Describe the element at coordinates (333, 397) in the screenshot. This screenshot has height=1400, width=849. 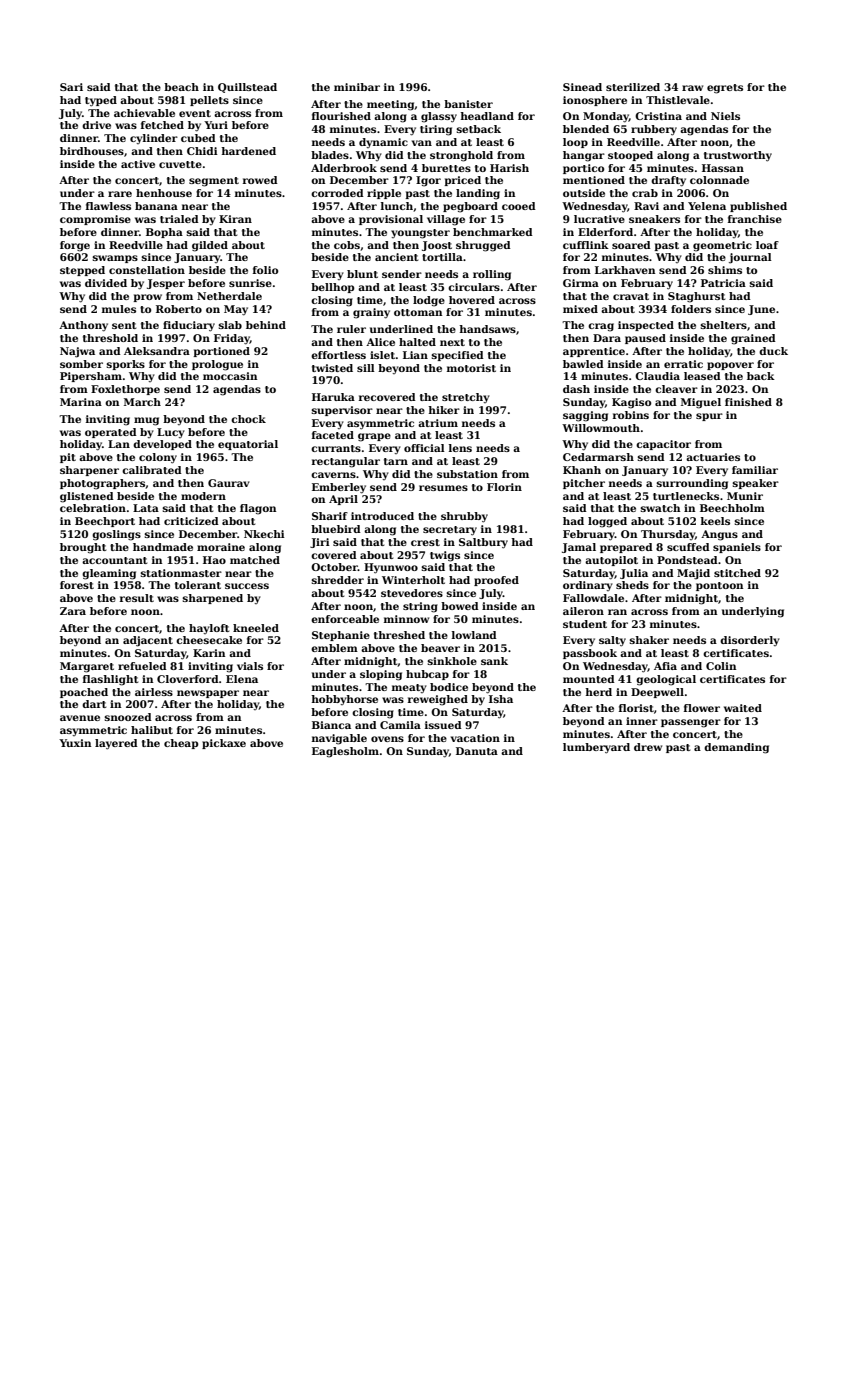
I see `Haruka` at that location.
